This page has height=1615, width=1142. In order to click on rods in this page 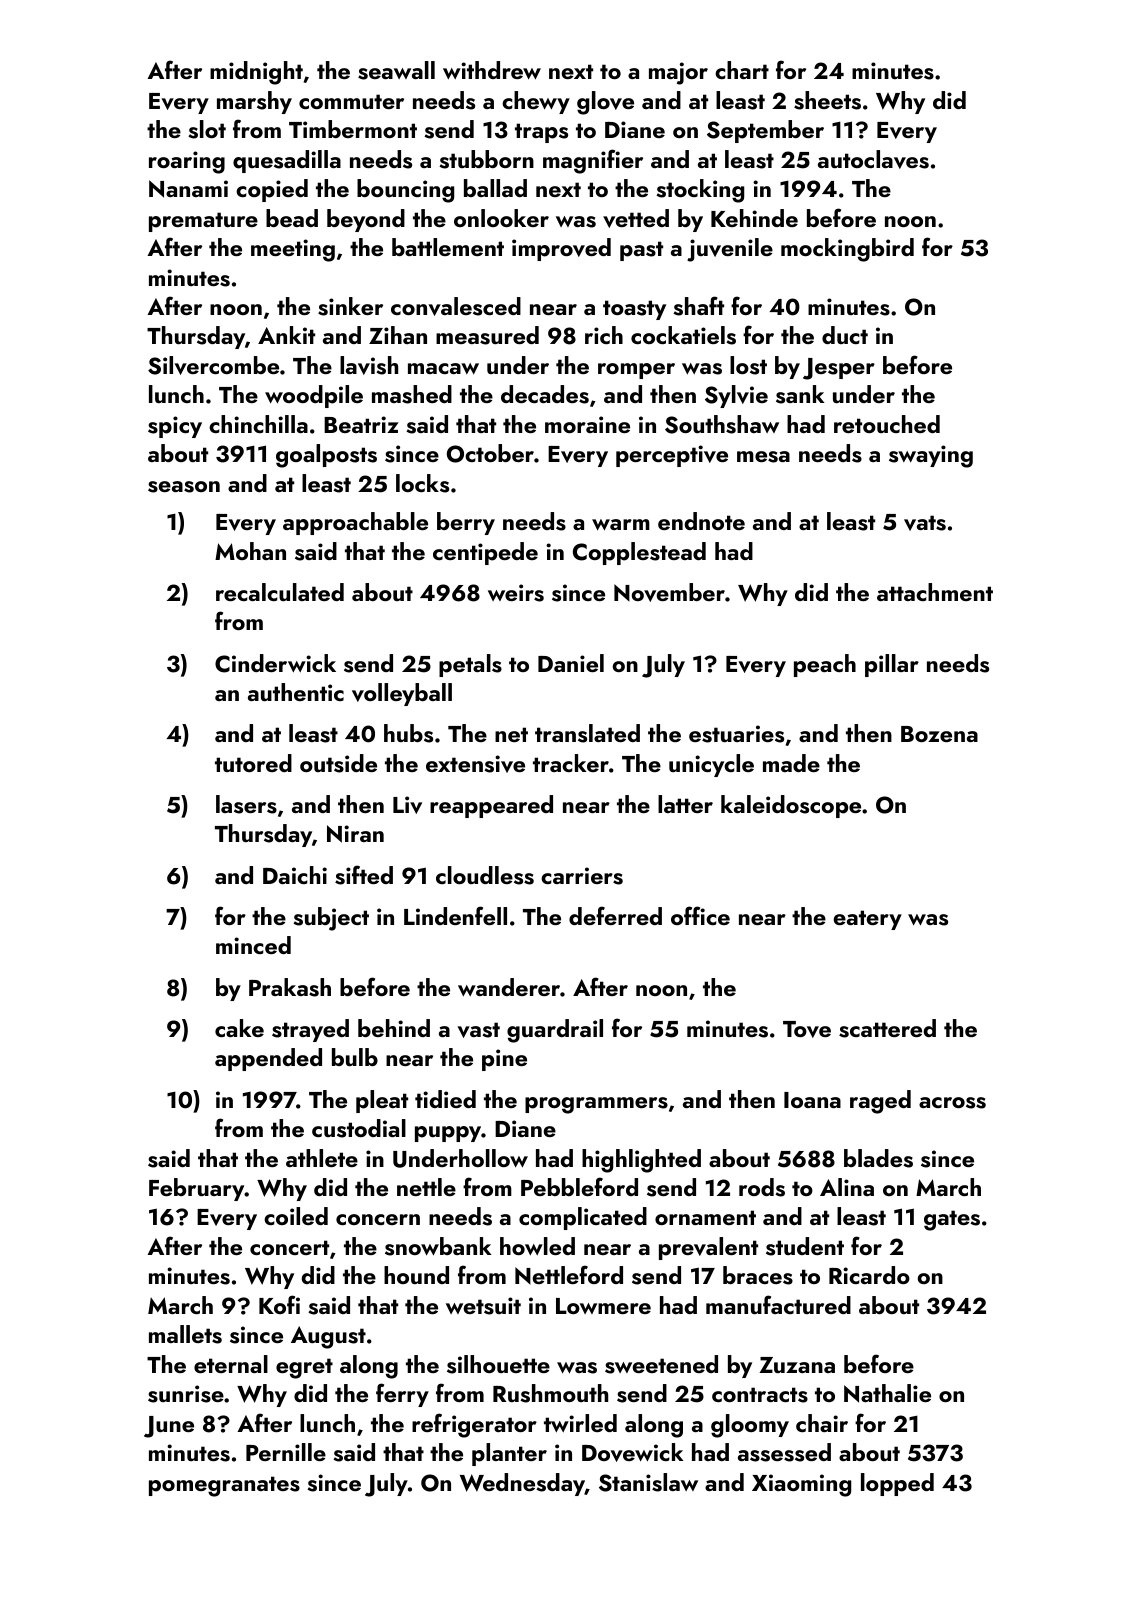, I will do `click(762, 1187)`.
